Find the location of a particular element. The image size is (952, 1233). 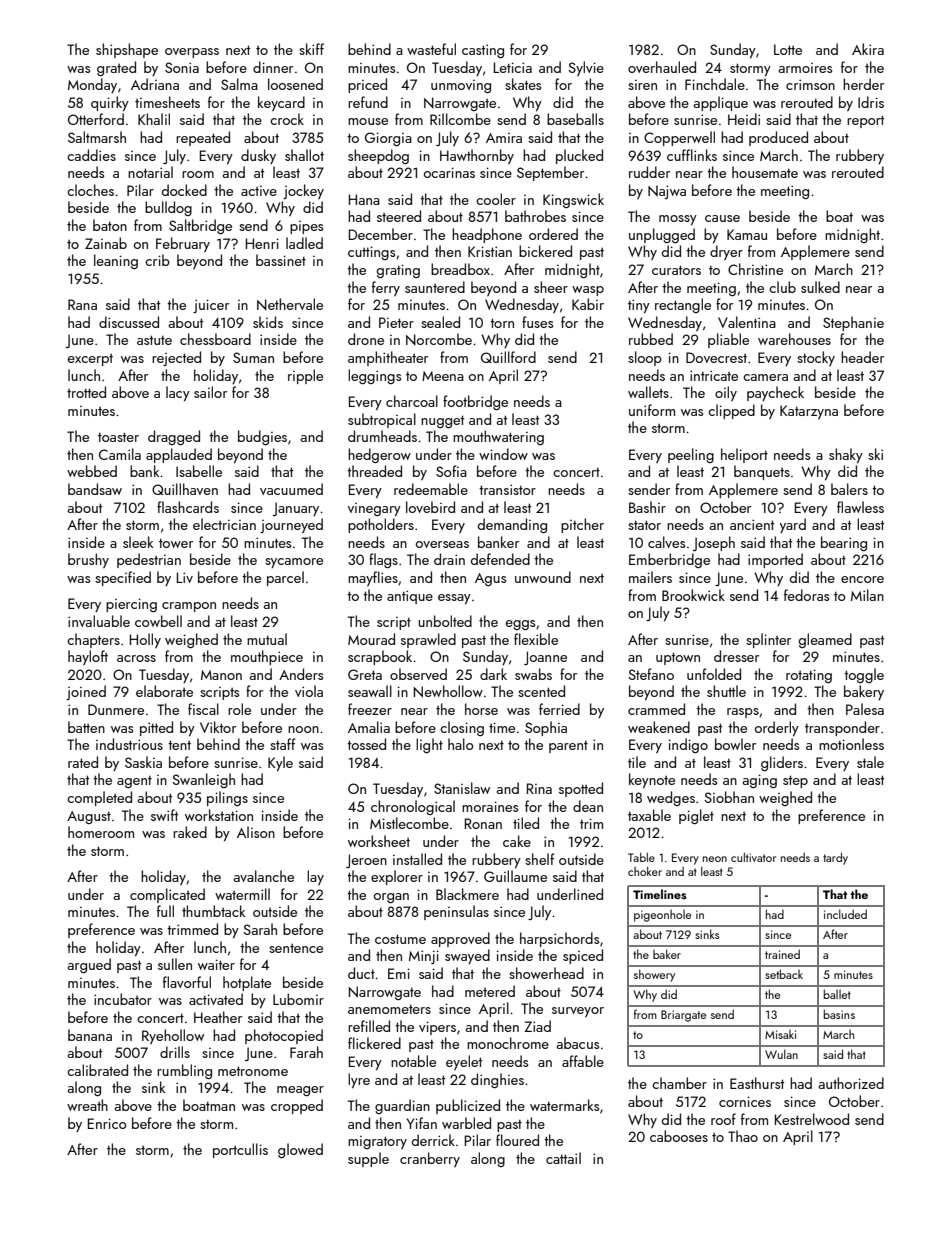

dragged is located at coordinates (174, 437).
